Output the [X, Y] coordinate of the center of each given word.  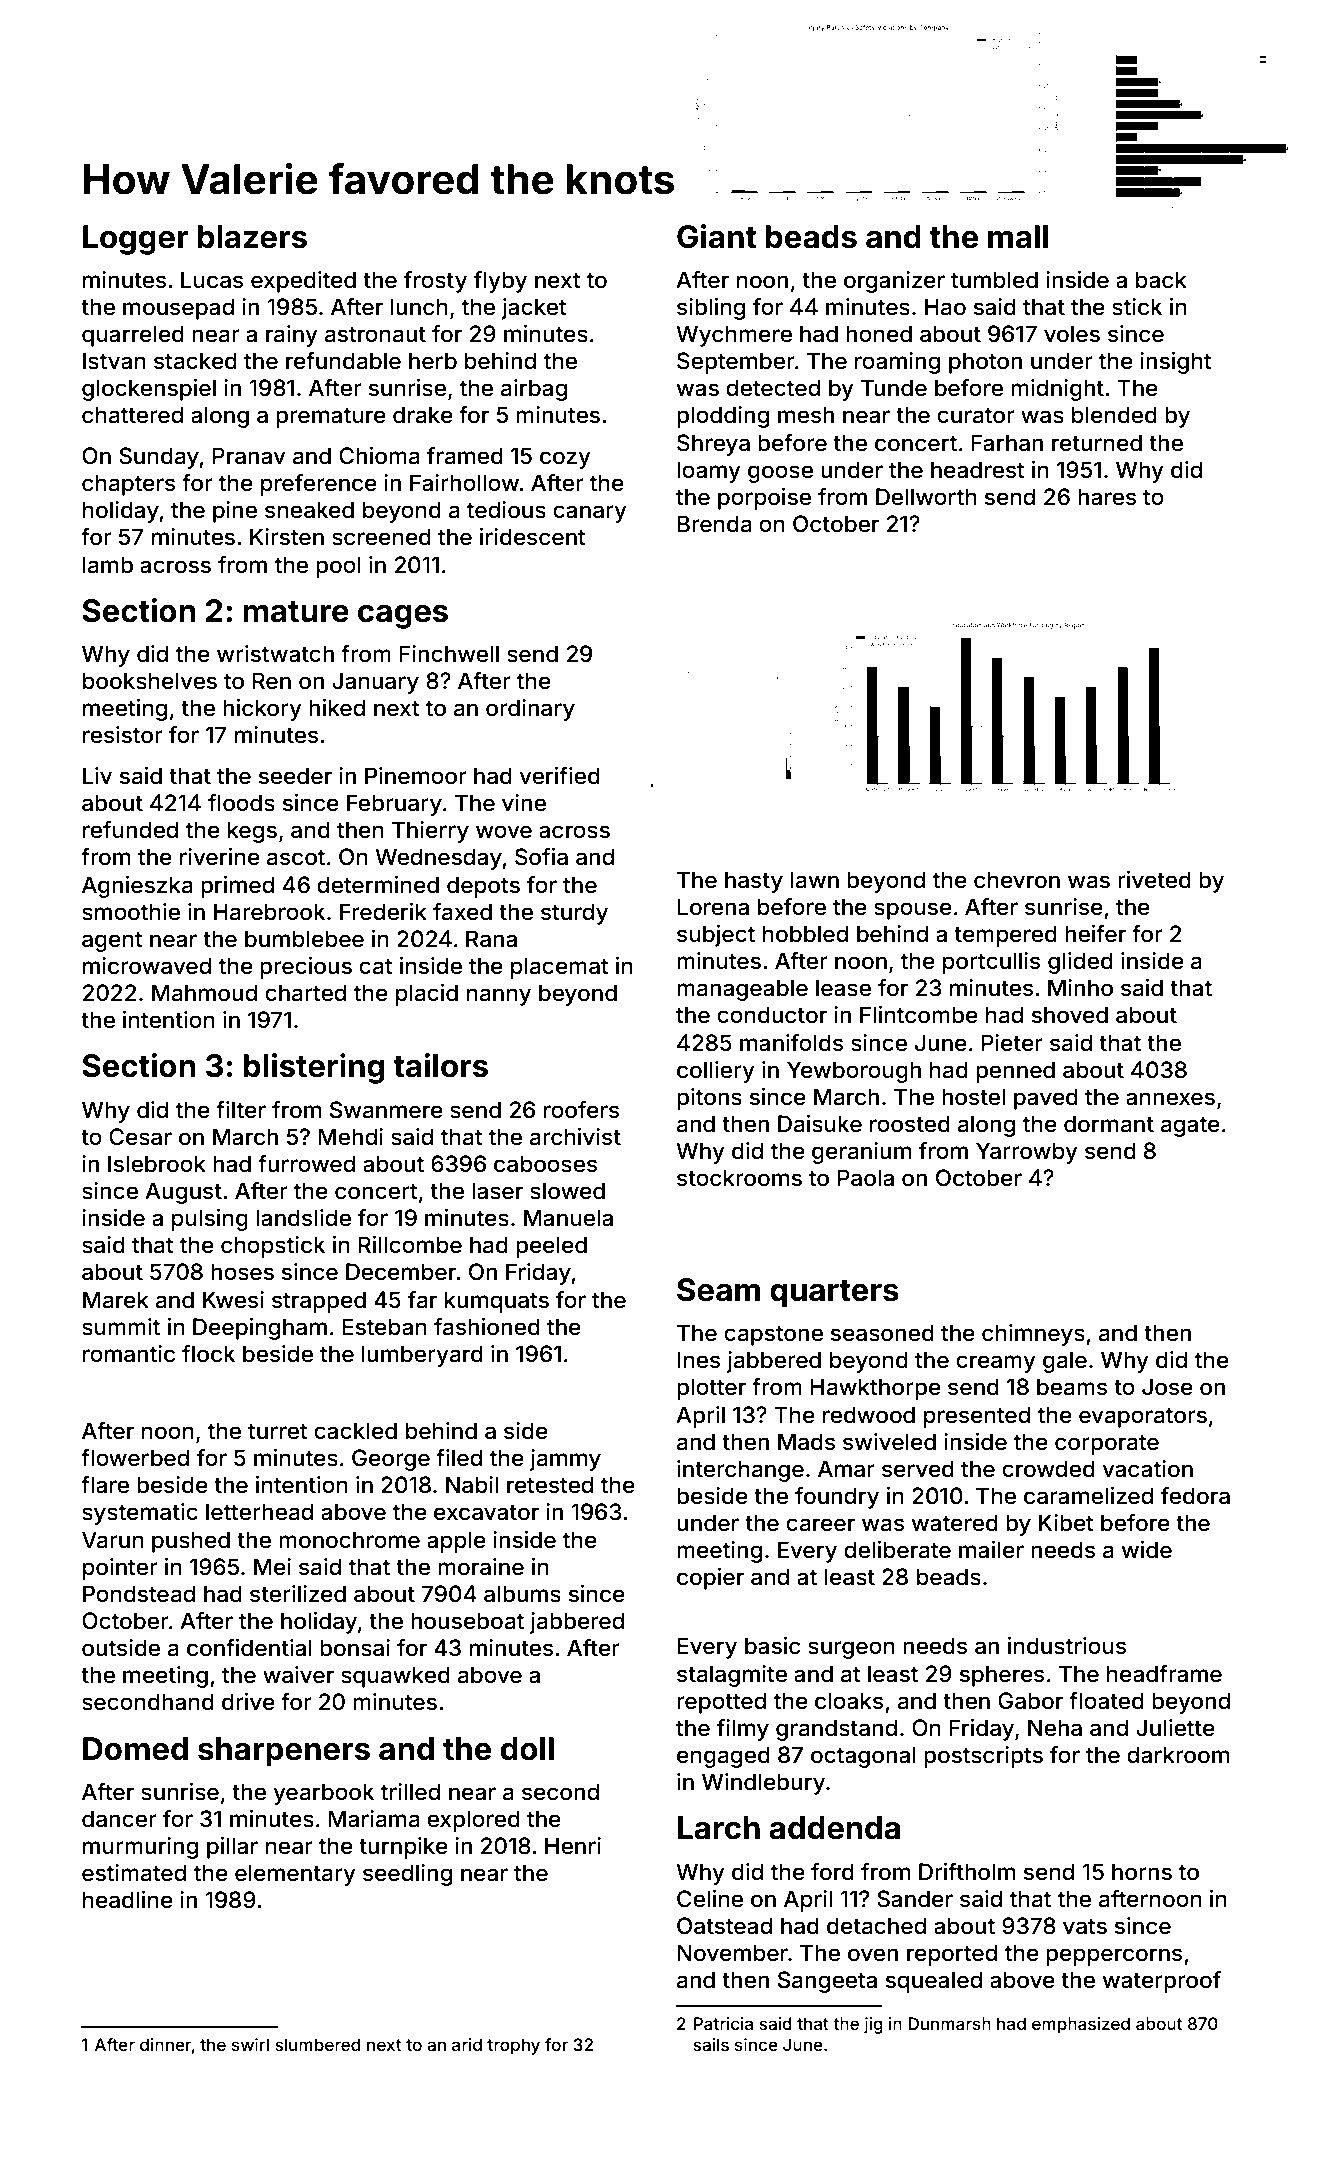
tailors [440, 1065]
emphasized [1081, 2025]
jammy [565, 1460]
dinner [166, 2044]
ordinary [530, 710]
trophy [513, 2046]
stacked [195, 361]
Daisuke [820, 1124]
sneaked [309, 510]
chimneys [1033, 1335]
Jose [1167, 1387]
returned [1097, 442]
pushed [191, 1542]
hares [1107, 497]
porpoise [764, 499]
